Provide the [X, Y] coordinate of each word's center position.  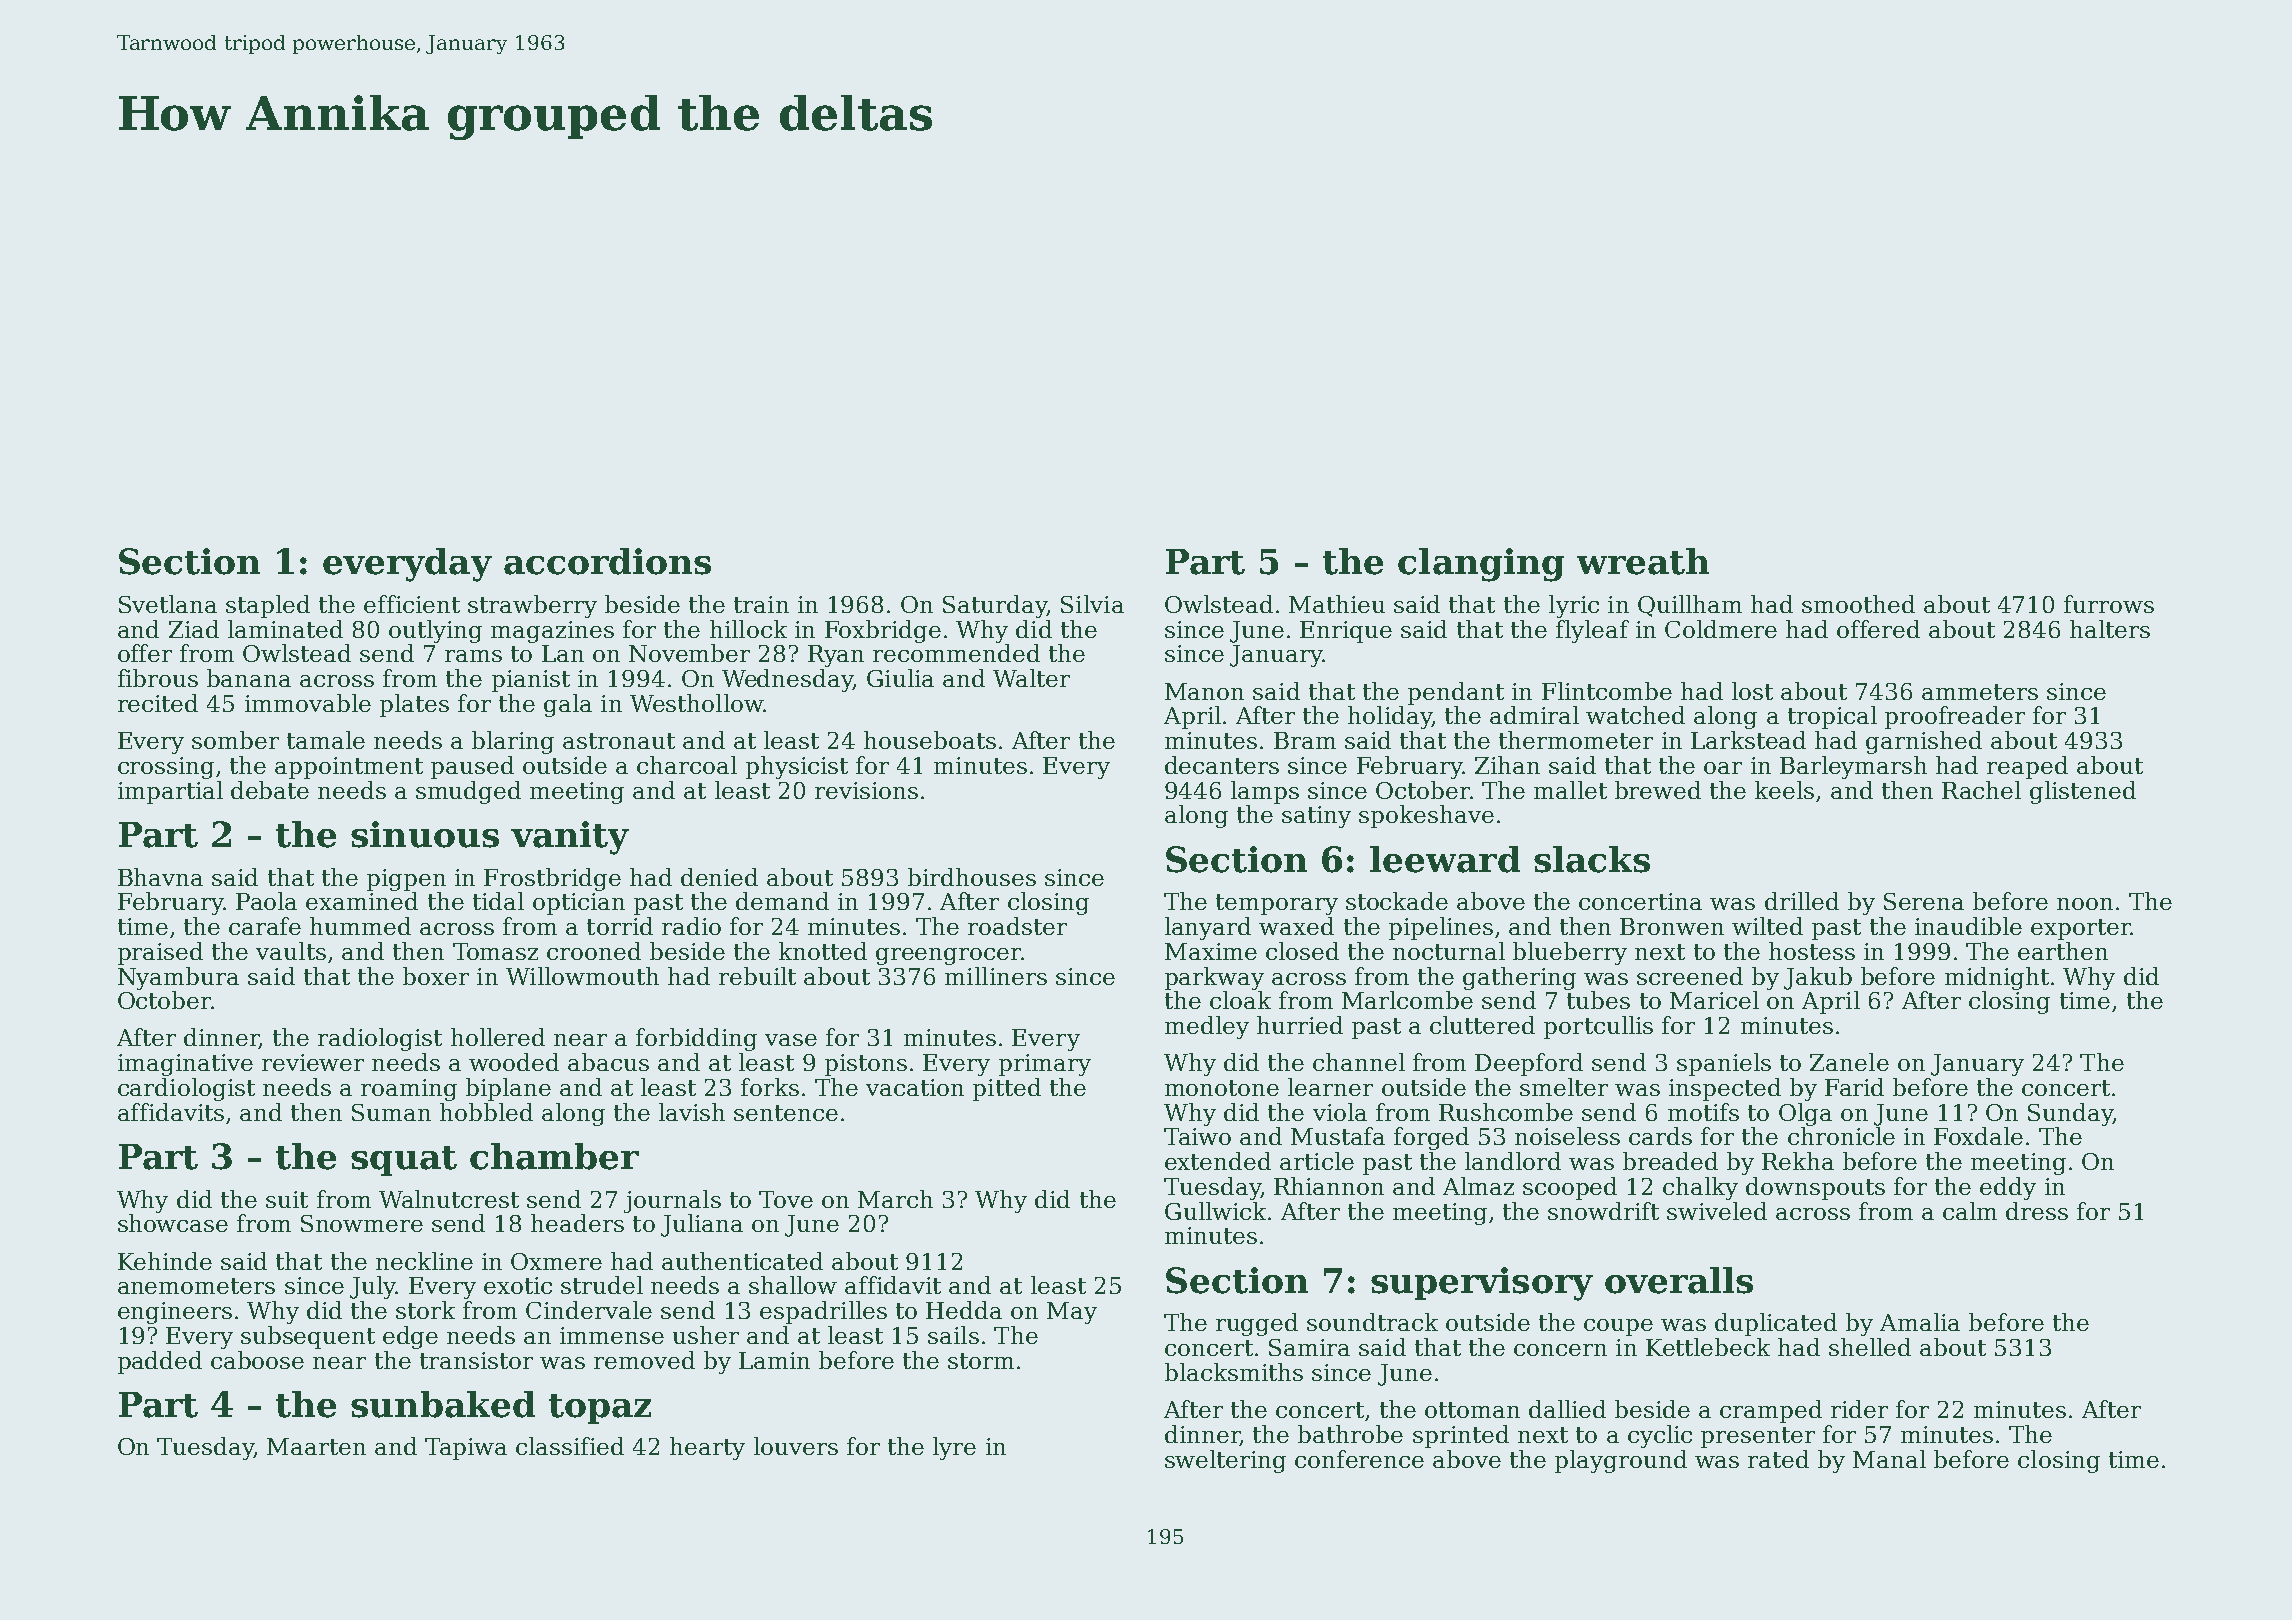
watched [1635, 715]
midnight [1997, 978]
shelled [1870, 1347]
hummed [360, 926]
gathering [1519, 978]
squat [404, 1161]
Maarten [316, 1446]
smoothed [1858, 604]
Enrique [1346, 632]
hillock [748, 629]
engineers [175, 1313]
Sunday [2070, 1114]
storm [981, 1361]
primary [1045, 1065]
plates [414, 705]
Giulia [900, 678]
